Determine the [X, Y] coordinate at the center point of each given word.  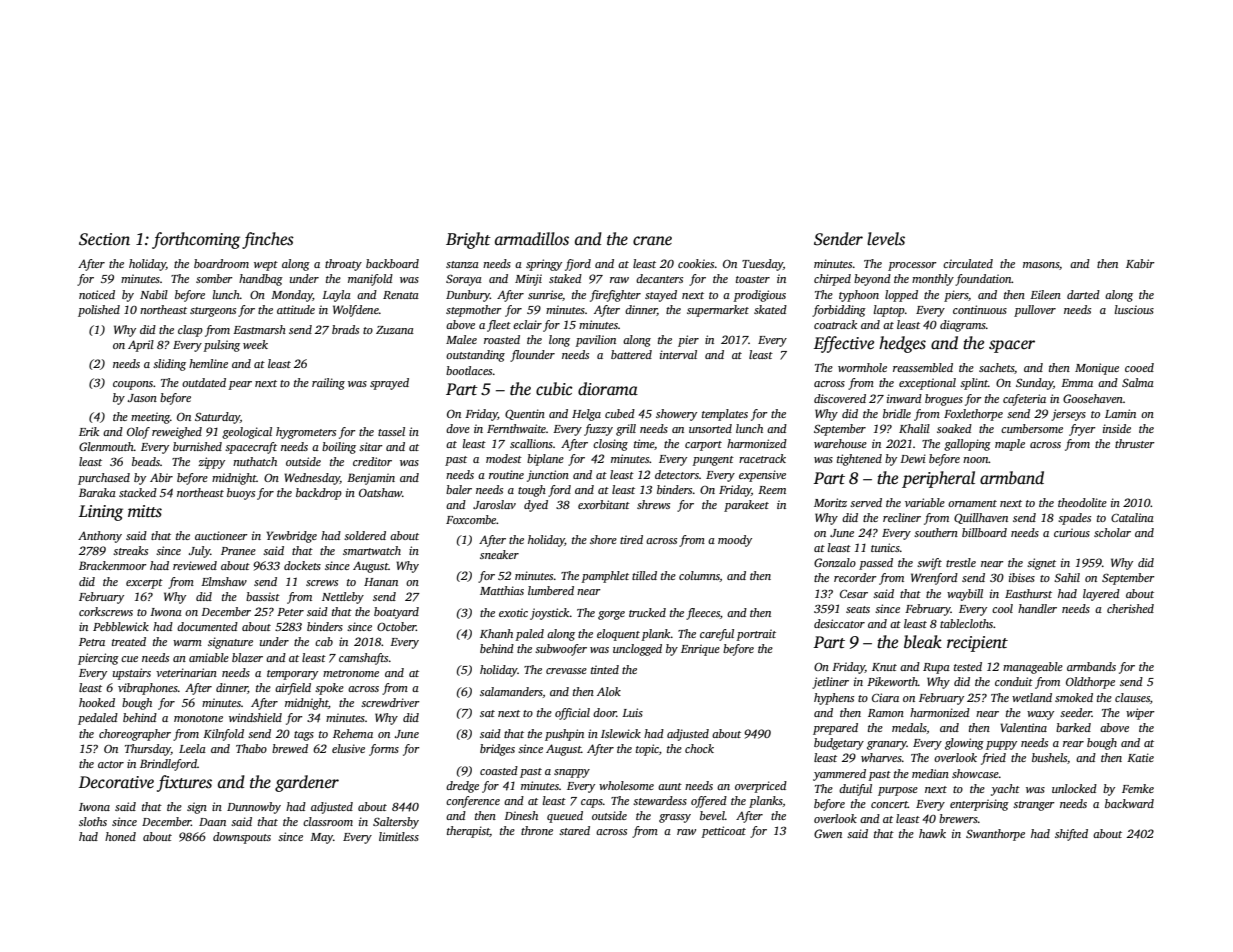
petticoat [723, 832]
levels [886, 239]
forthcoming [196, 240]
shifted [1071, 835]
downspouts [242, 838]
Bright [468, 240]
